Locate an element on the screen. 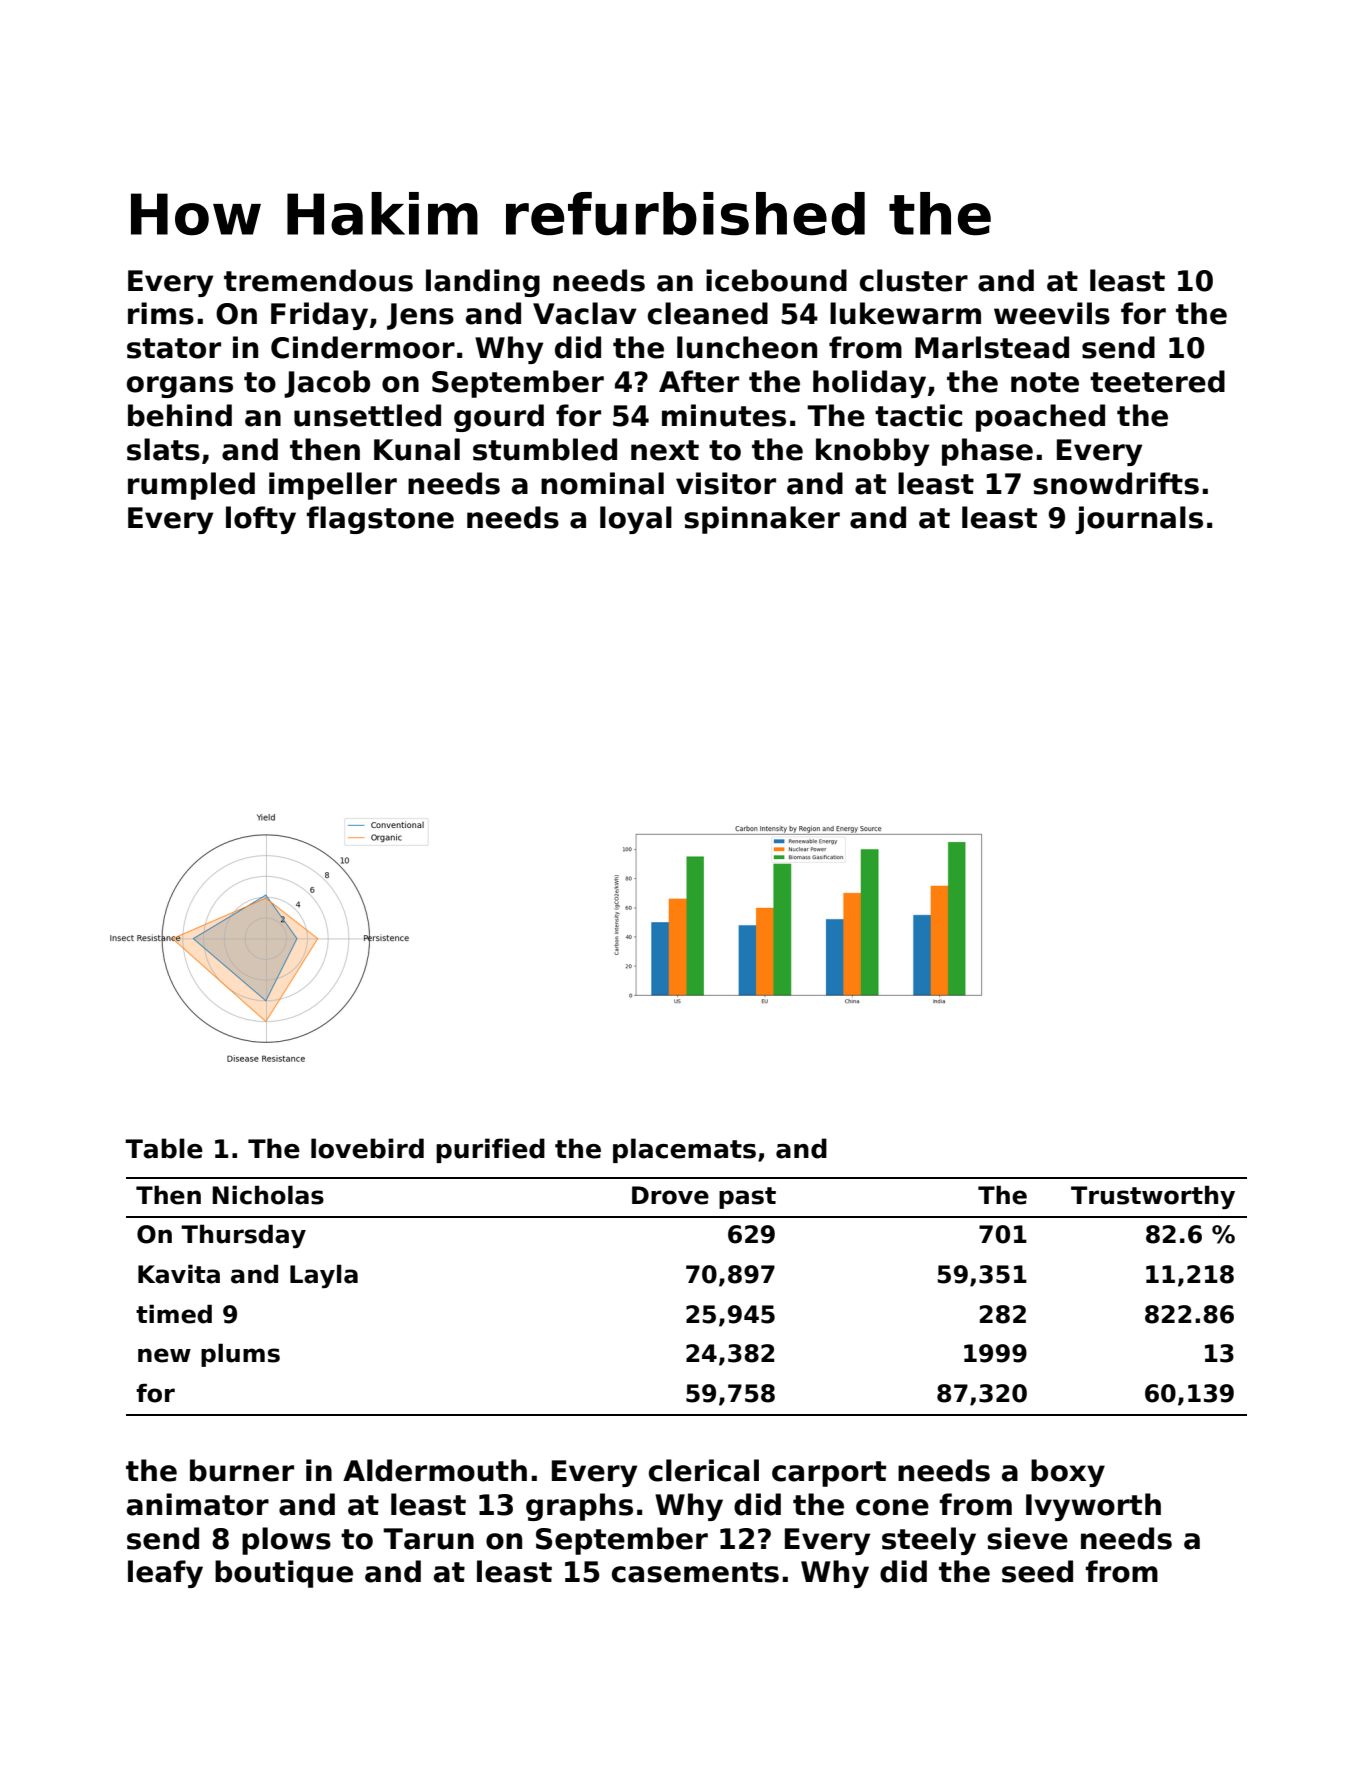 This screenshot has height=1775, width=1372. past is located at coordinates (747, 1198).
